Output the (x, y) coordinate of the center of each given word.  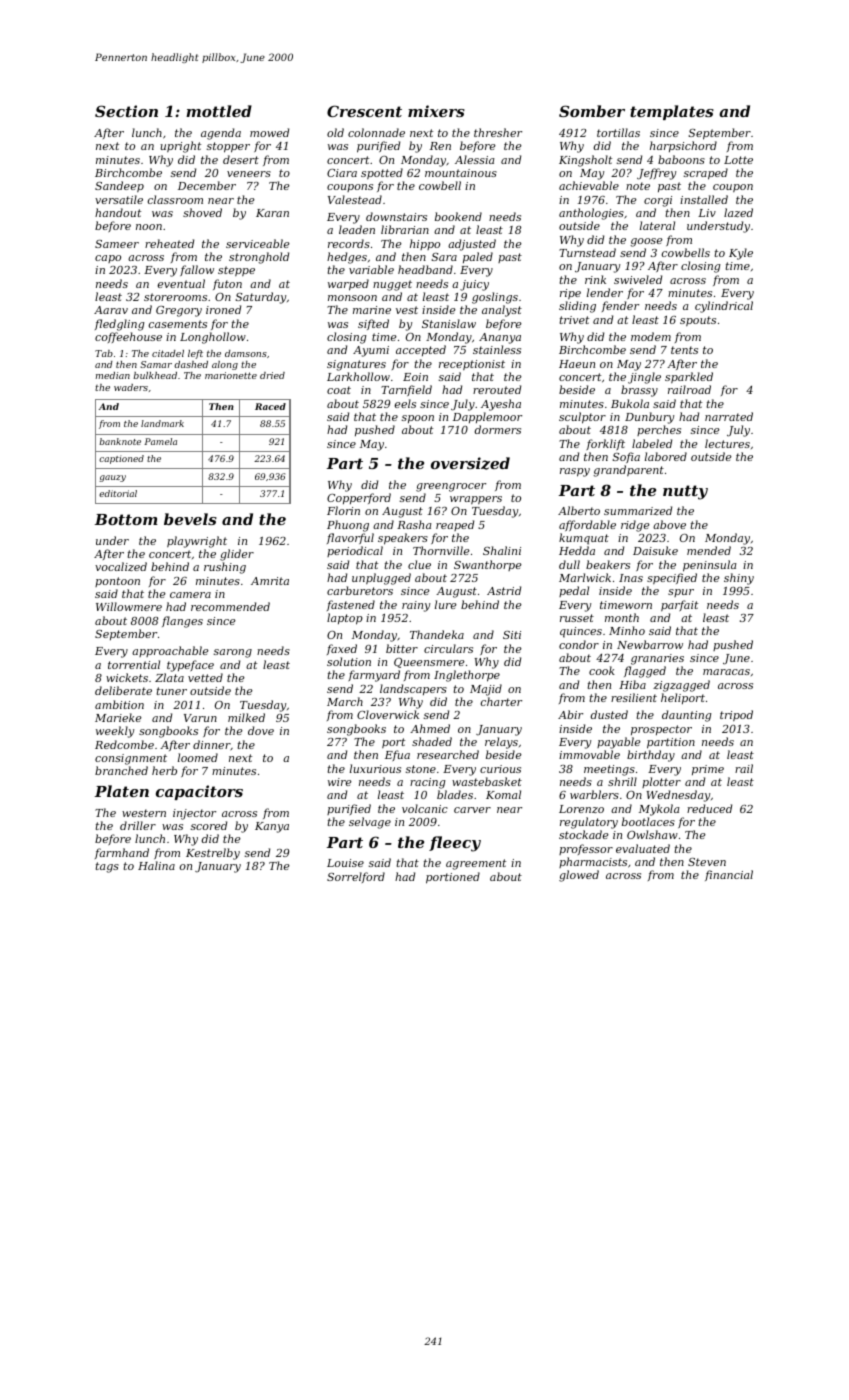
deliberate (123, 690)
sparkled (689, 377)
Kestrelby (213, 854)
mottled (219, 111)
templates (672, 112)
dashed (191, 364)
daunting (686, 716)
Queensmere (429, 663)
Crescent (364, 111)
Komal (503, 794)
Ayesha (501, 405)
